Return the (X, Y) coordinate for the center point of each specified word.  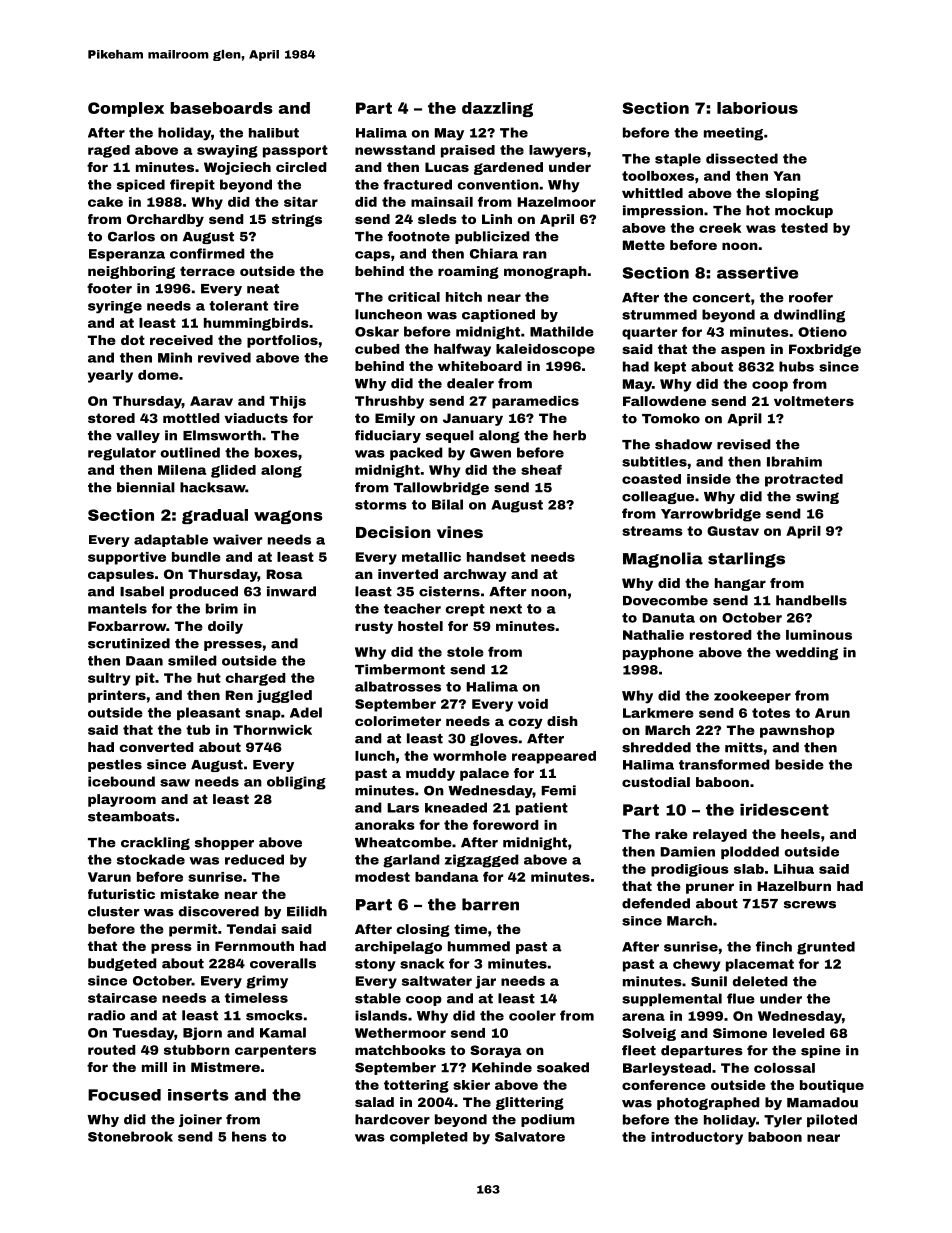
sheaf (541, 469)
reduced (254, 859)
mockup (804, 211)
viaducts (256, 418)
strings (297, 220)
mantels (117, 608)
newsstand (395, 150)
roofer (811, 297)
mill (154, 1067)
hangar (740, 584)
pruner (710, 888)
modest (382, 877)
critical (414, 297)
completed (429, 1137)
